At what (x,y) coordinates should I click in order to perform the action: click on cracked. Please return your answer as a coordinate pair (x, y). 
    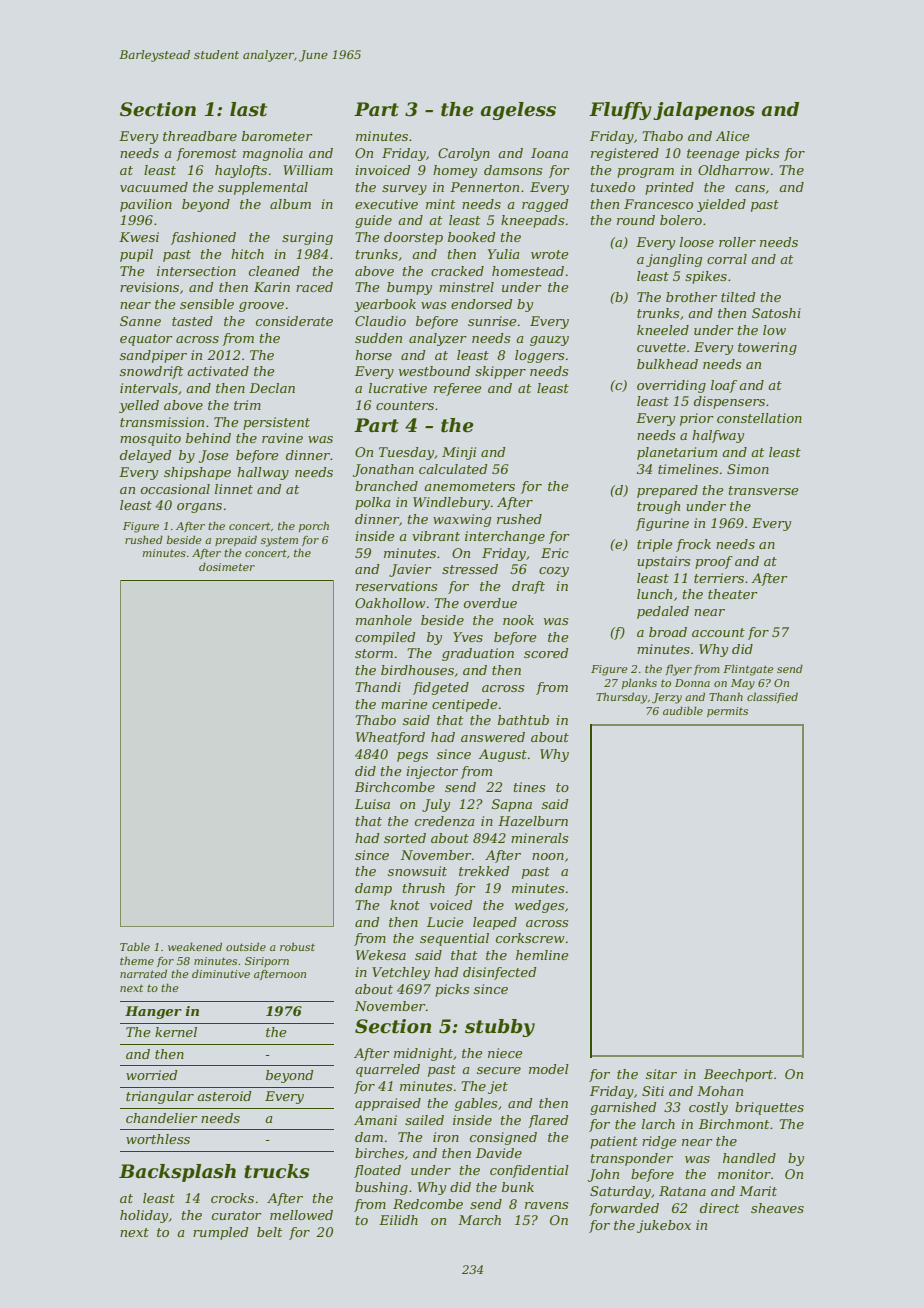
    Looking at the image, I should click on (457, 271).
